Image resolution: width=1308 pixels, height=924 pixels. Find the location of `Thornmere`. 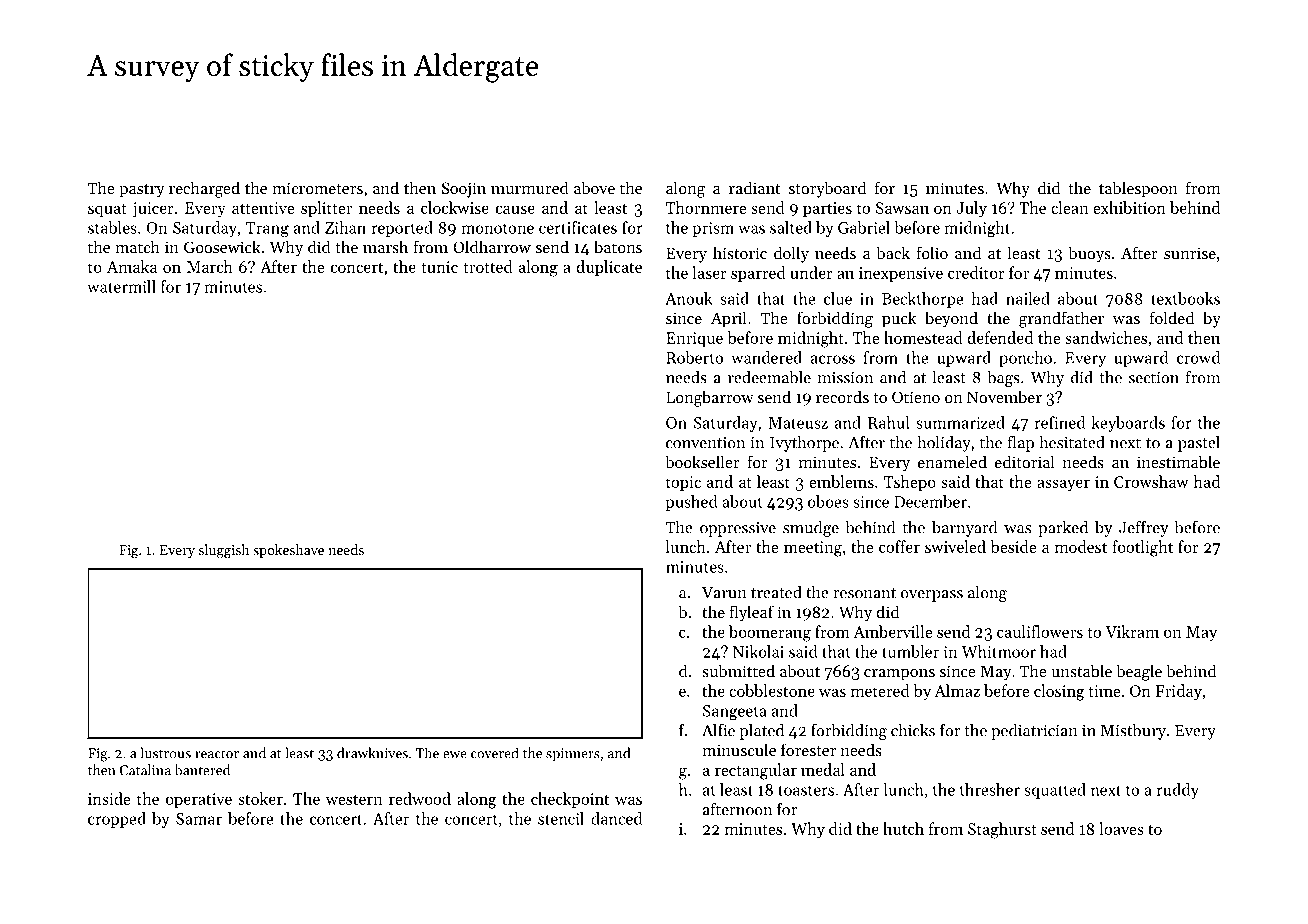

Thornmere is located at coordinates (706, 207).
